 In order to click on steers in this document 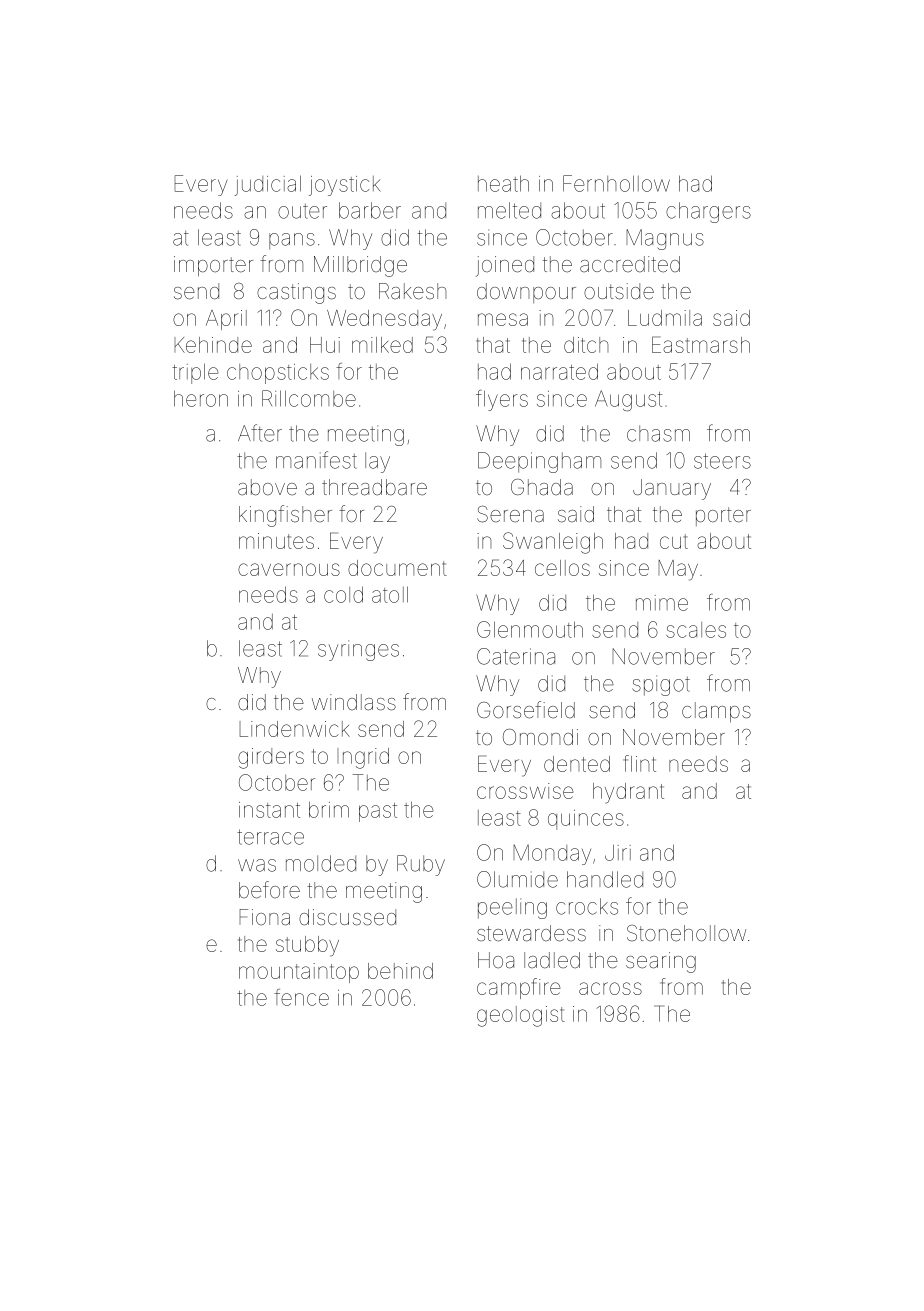, I will do `click(722, 461)`.
